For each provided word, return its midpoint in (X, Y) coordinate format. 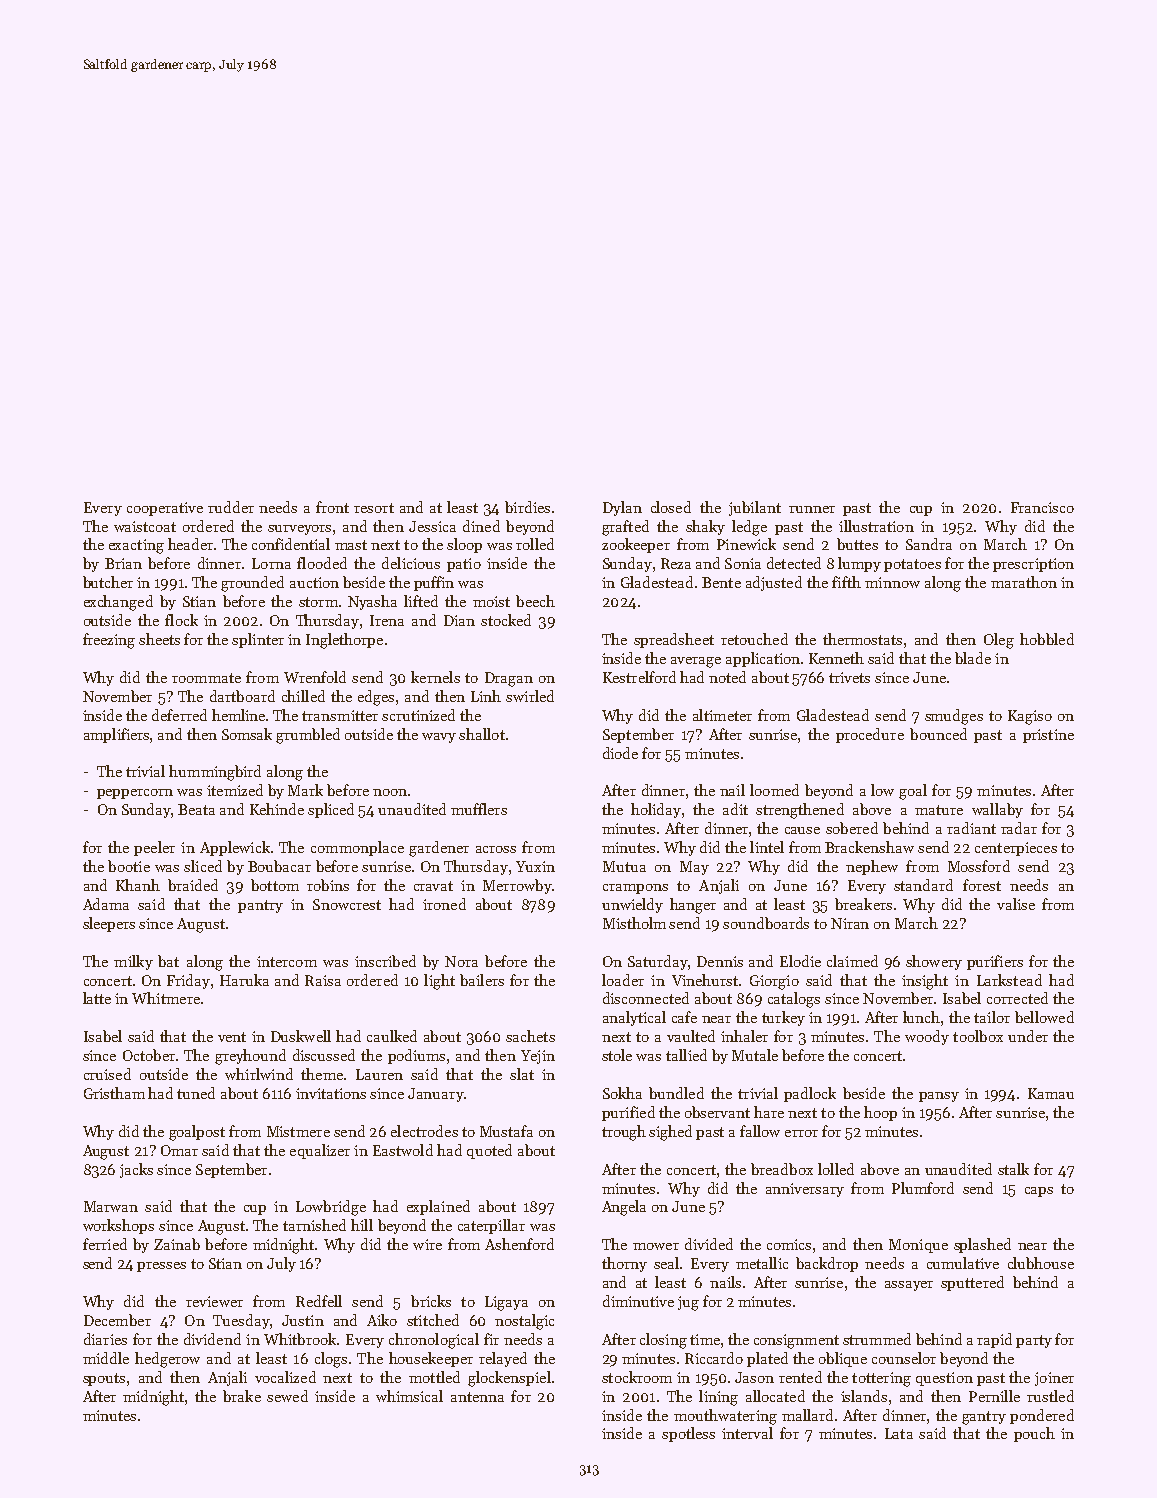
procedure (870, 735)
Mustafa (506, 1131)
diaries (105, 1339)
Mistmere (298, 1131)
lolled (836, 1169)
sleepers (109, 924)
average (696, 662)
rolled (535, 544)
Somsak (247, 734)
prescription (1033, 565)
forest (982, 885)
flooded (322, 563)
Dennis (720, 961)
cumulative (963, 1263)
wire (427, 1244)
